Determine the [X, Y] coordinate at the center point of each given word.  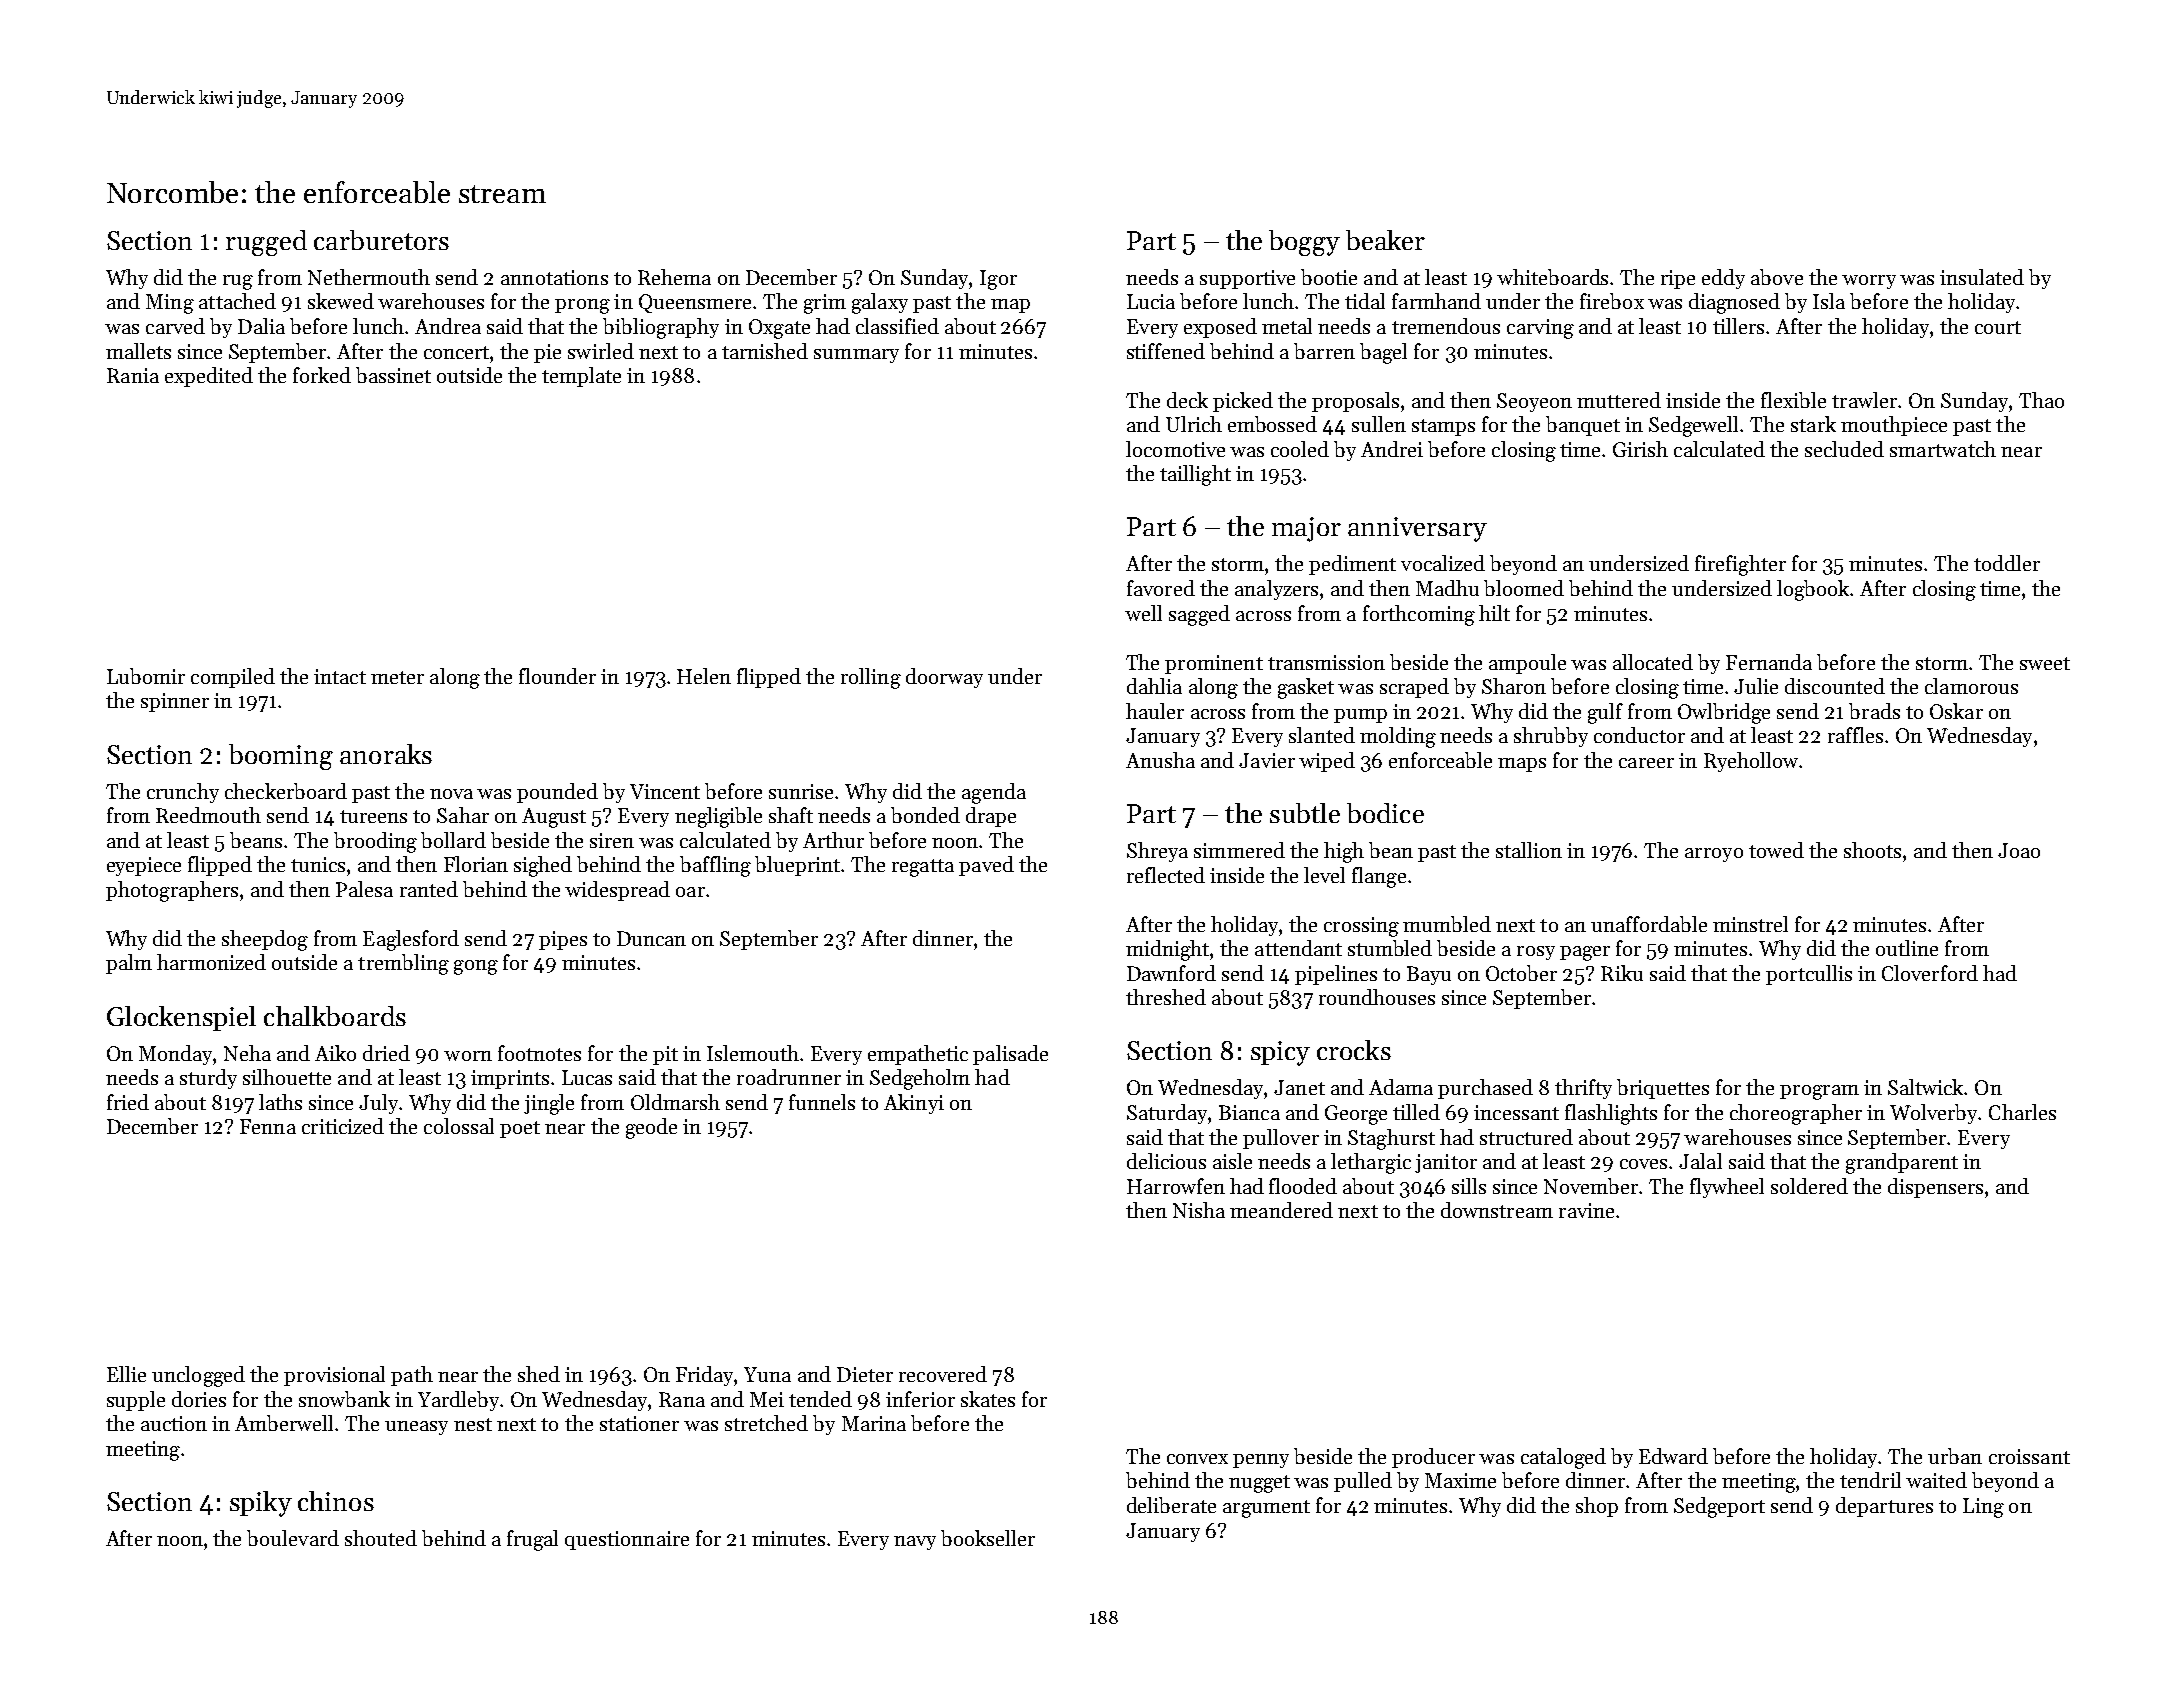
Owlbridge [1724, 713]
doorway [944, 678]
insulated [1982, 277]
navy [915, 1543]
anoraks [386, 754]
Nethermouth [369, 277]
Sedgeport [1719, 1507]
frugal [532, 1540]
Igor [998, 280]
